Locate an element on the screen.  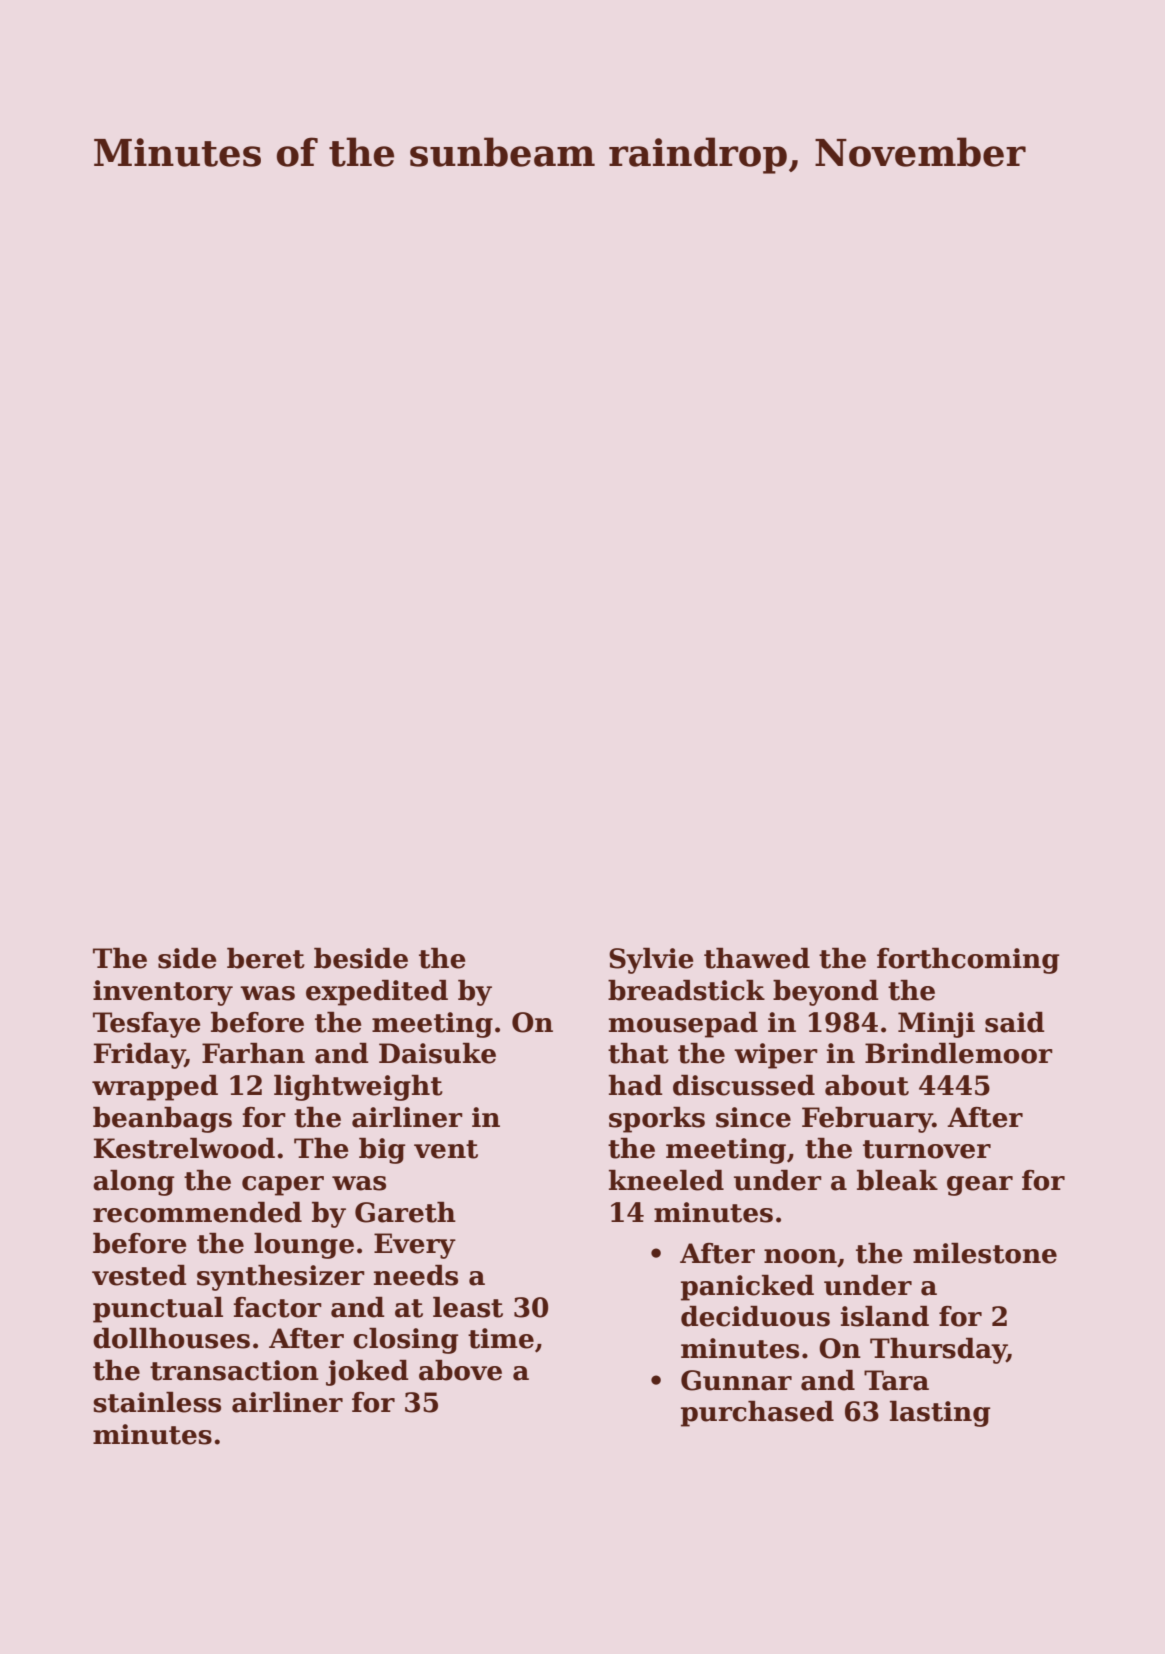
expedited is located at coordinates (377, 993).
